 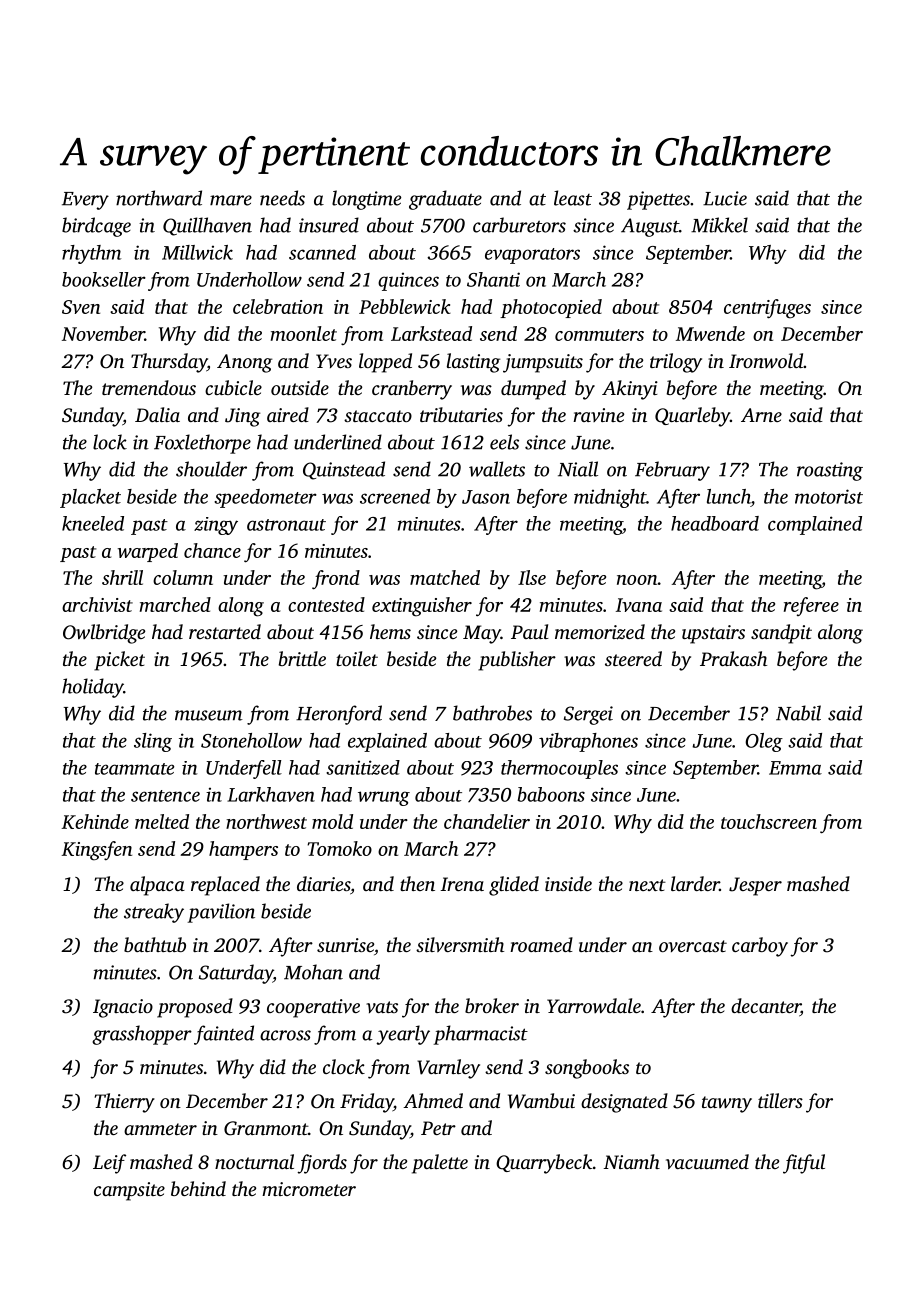 What do you see at coordinates (493, 279) in the document?
I see `Shanti` at bounding box center [493, 279].
